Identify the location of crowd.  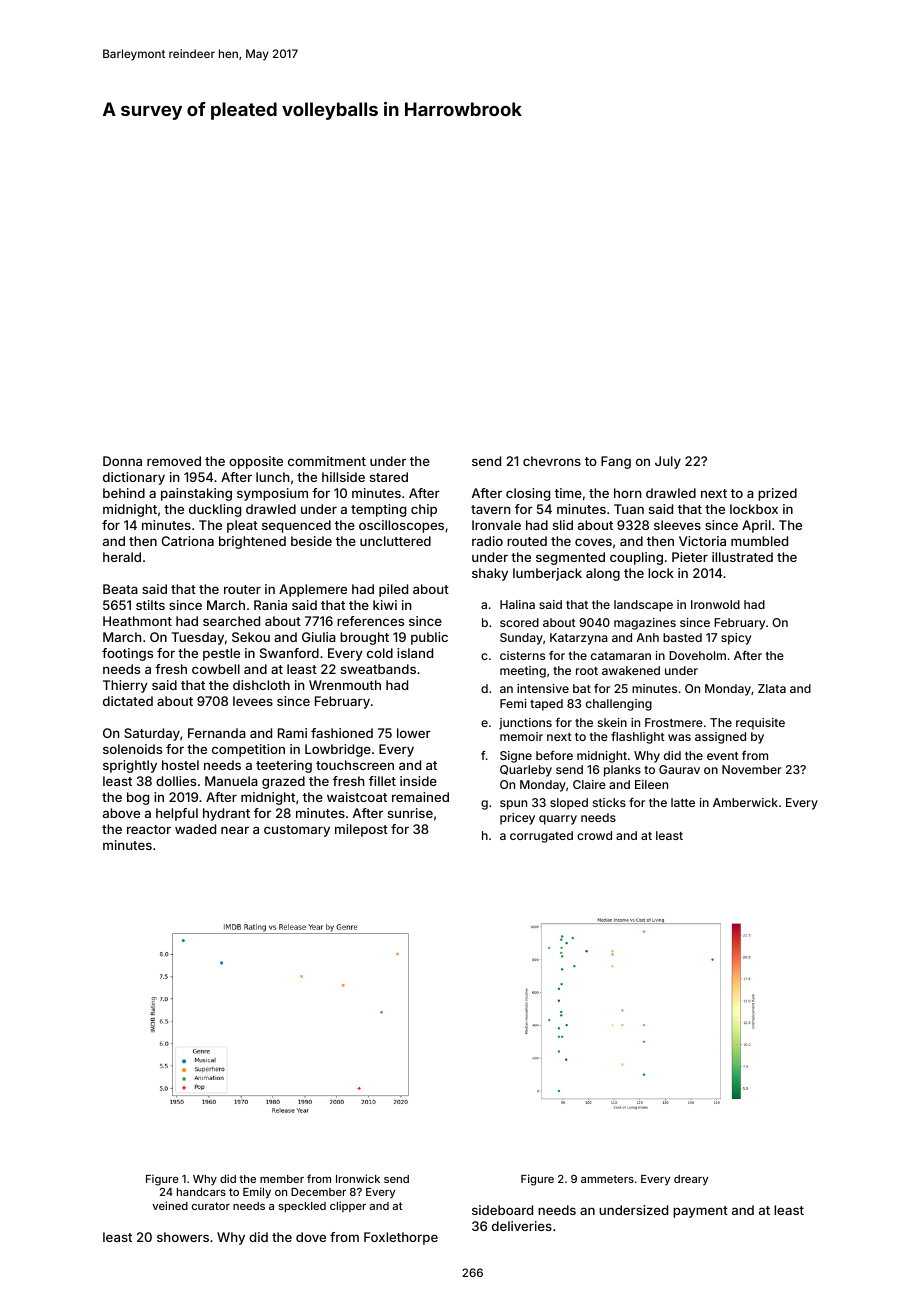
(594, 835).
